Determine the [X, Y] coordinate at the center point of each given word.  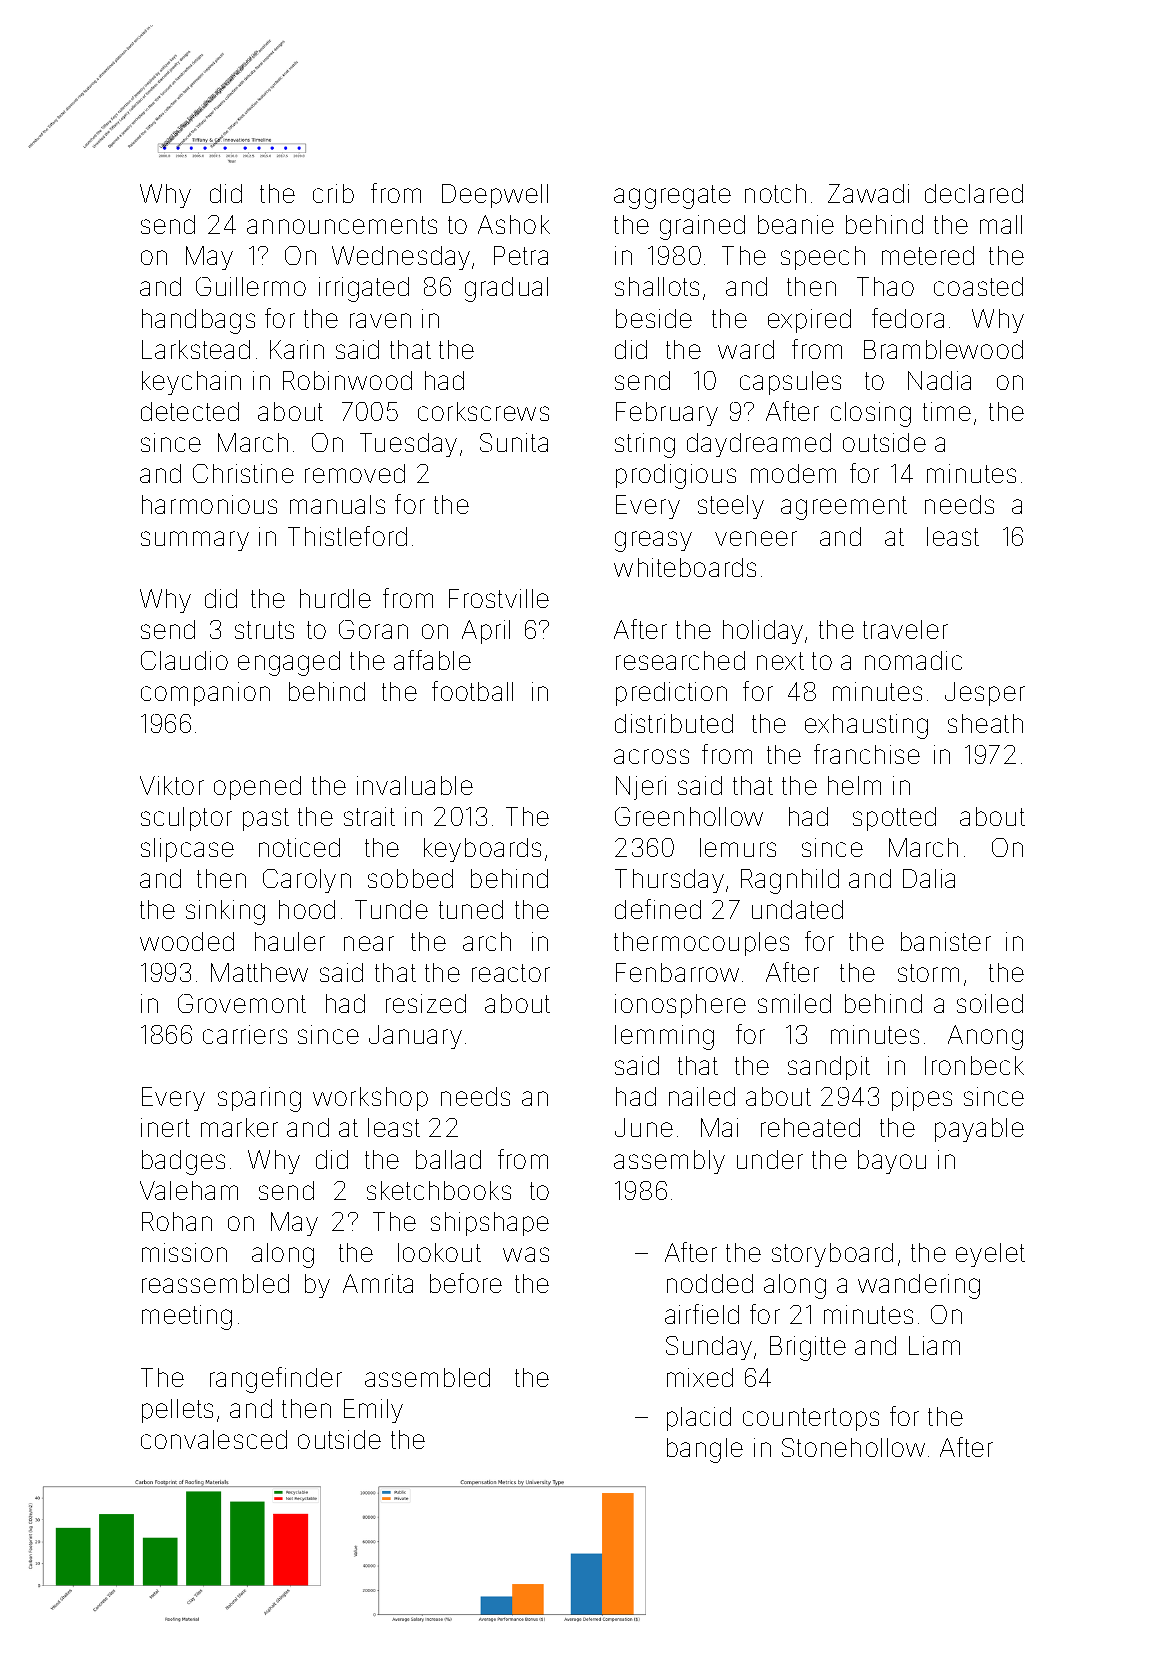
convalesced [214, 1439]
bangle [705, 1450]
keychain [191, 383]
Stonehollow [853, 1447]
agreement [844, 508]
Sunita [514, 442]
